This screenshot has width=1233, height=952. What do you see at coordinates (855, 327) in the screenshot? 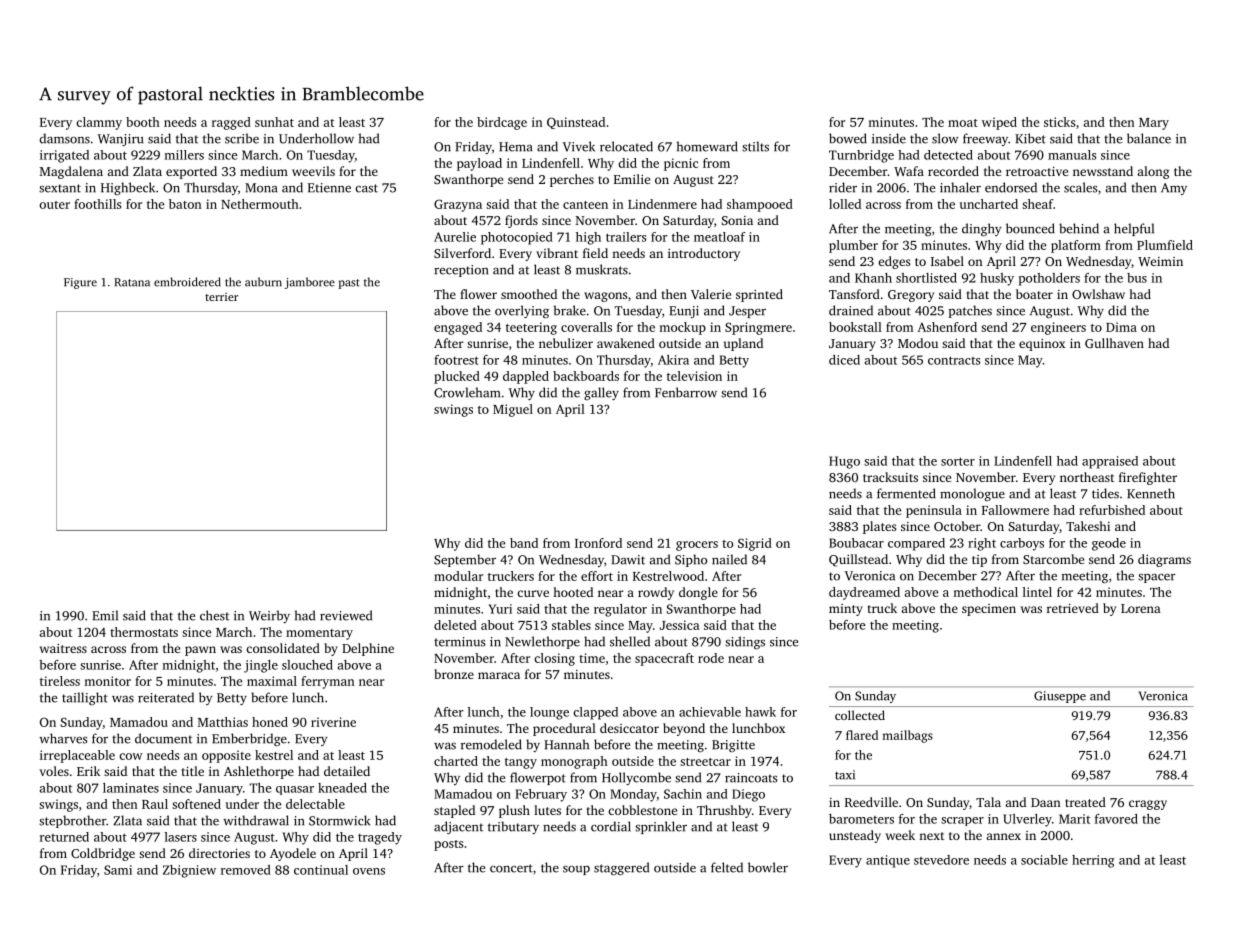
I see `bookstall` at bounding box center [855, 327].
